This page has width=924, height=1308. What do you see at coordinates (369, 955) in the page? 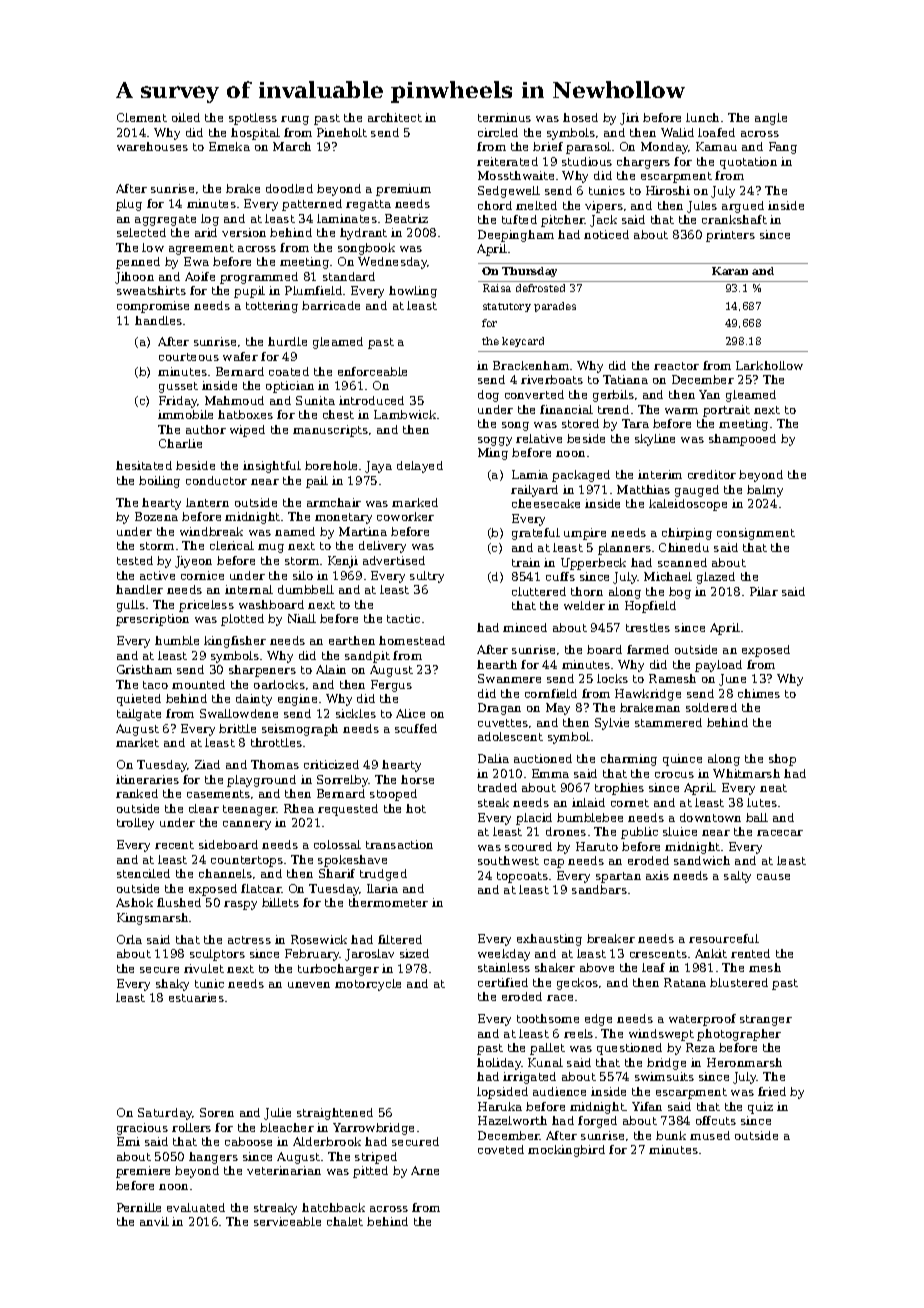
I see `Jaroslav` at bounding box center [369, 955].
